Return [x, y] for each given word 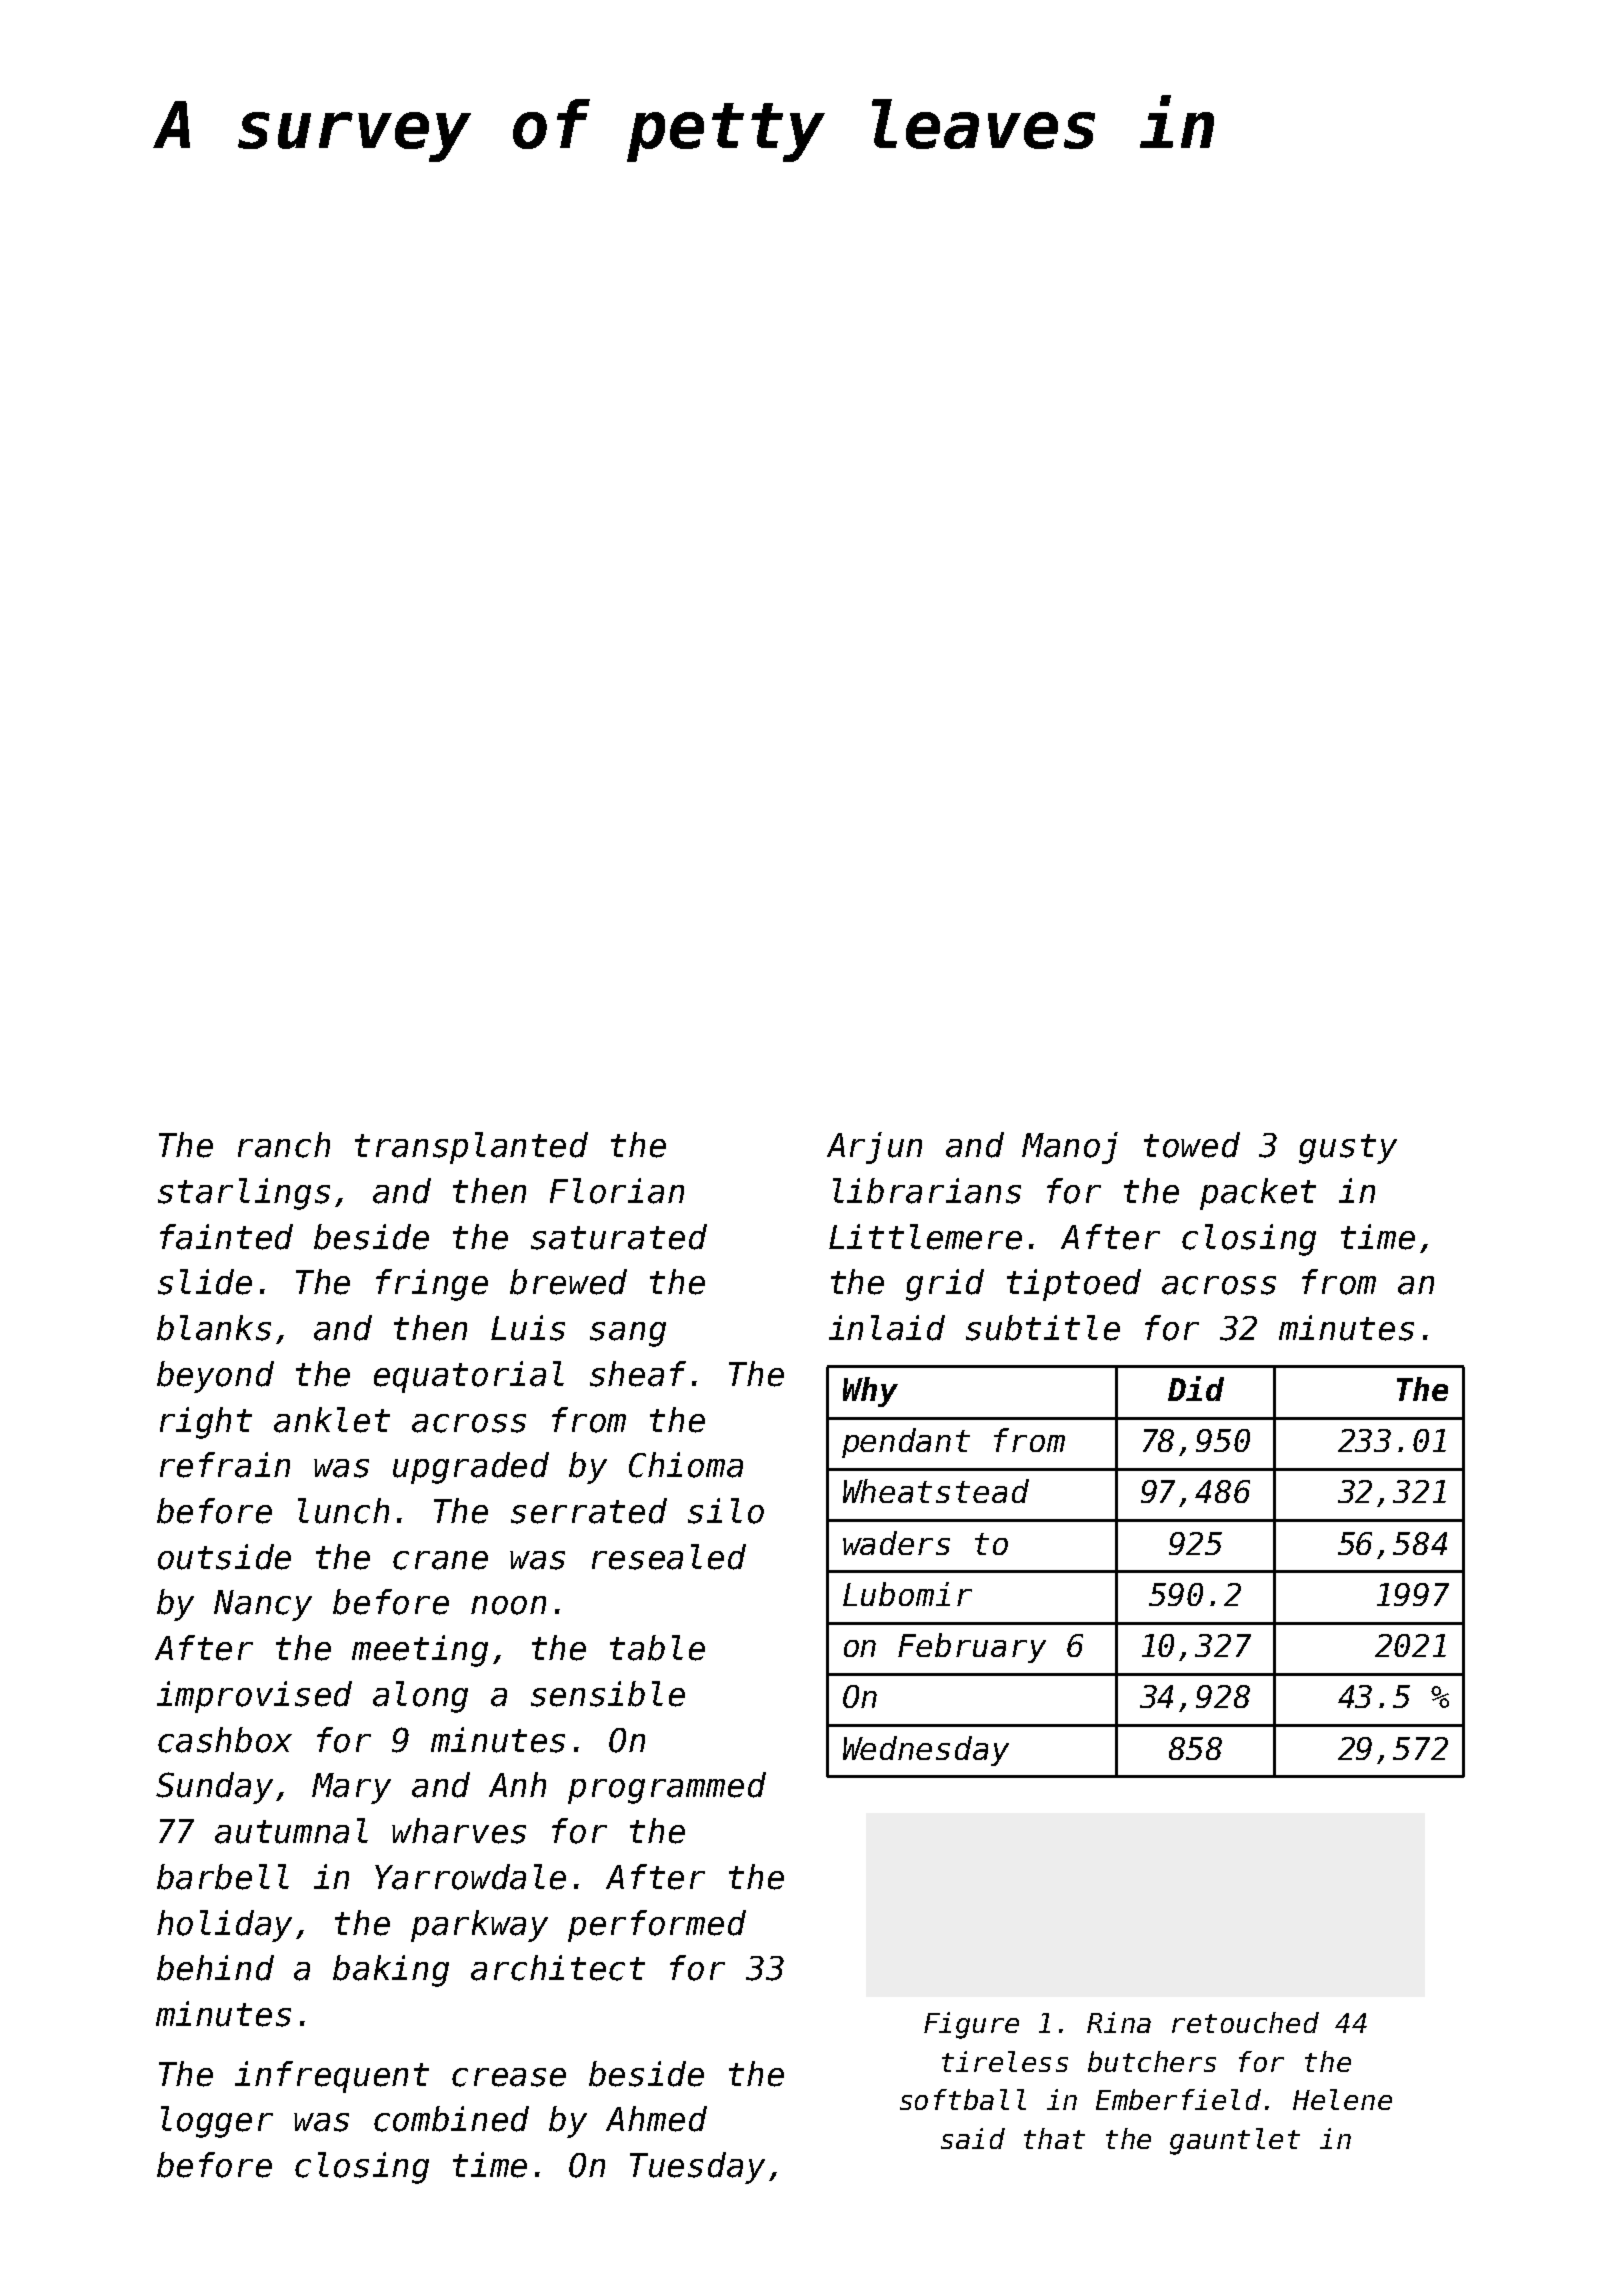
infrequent [332, 2077]
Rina [1119, 2022]
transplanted [471, 1148]
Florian [617, 1191]
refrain [225, 1465]
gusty [1348, 1149]
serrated [589, 1511]
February [972, 1648]
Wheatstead [936, 1491]
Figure [971, 2025]
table [657, 1648]
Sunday [214, 1788]
